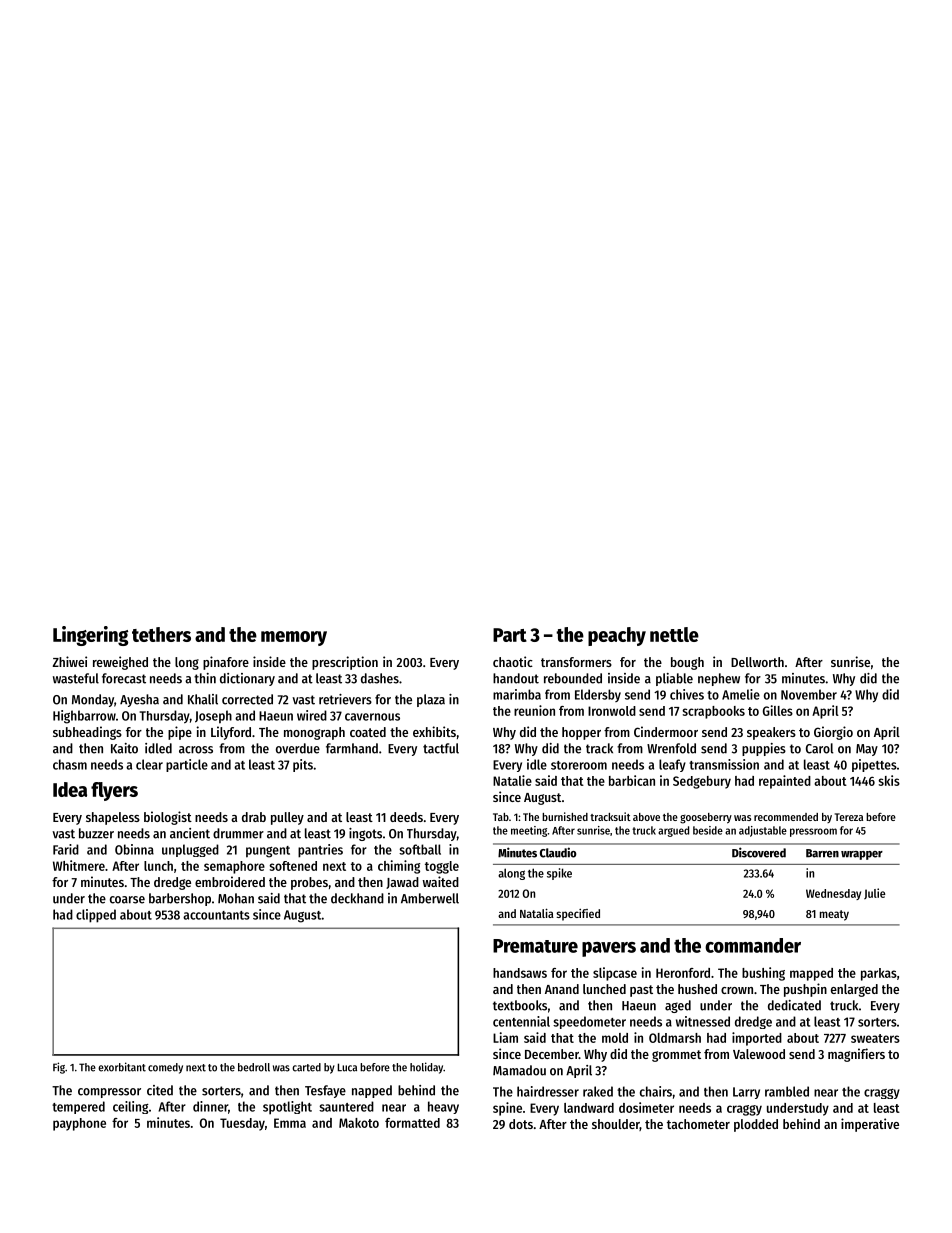  Describe the element at coordinates (441, 748) in the page. I see `tactful` at that location.
